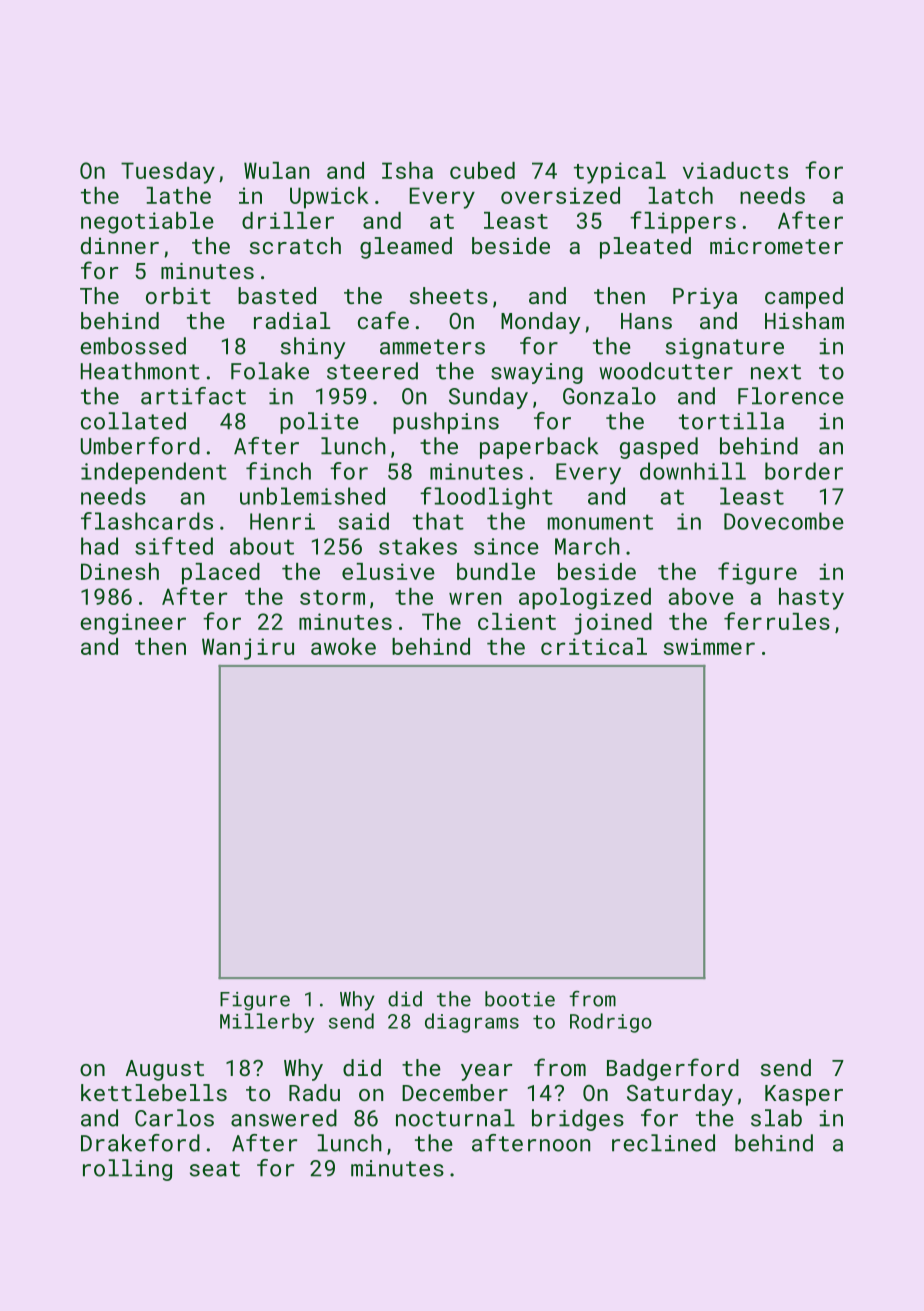 The width and height of the document is (924, 1311). I want to click on Florence, so click(791, 396).
